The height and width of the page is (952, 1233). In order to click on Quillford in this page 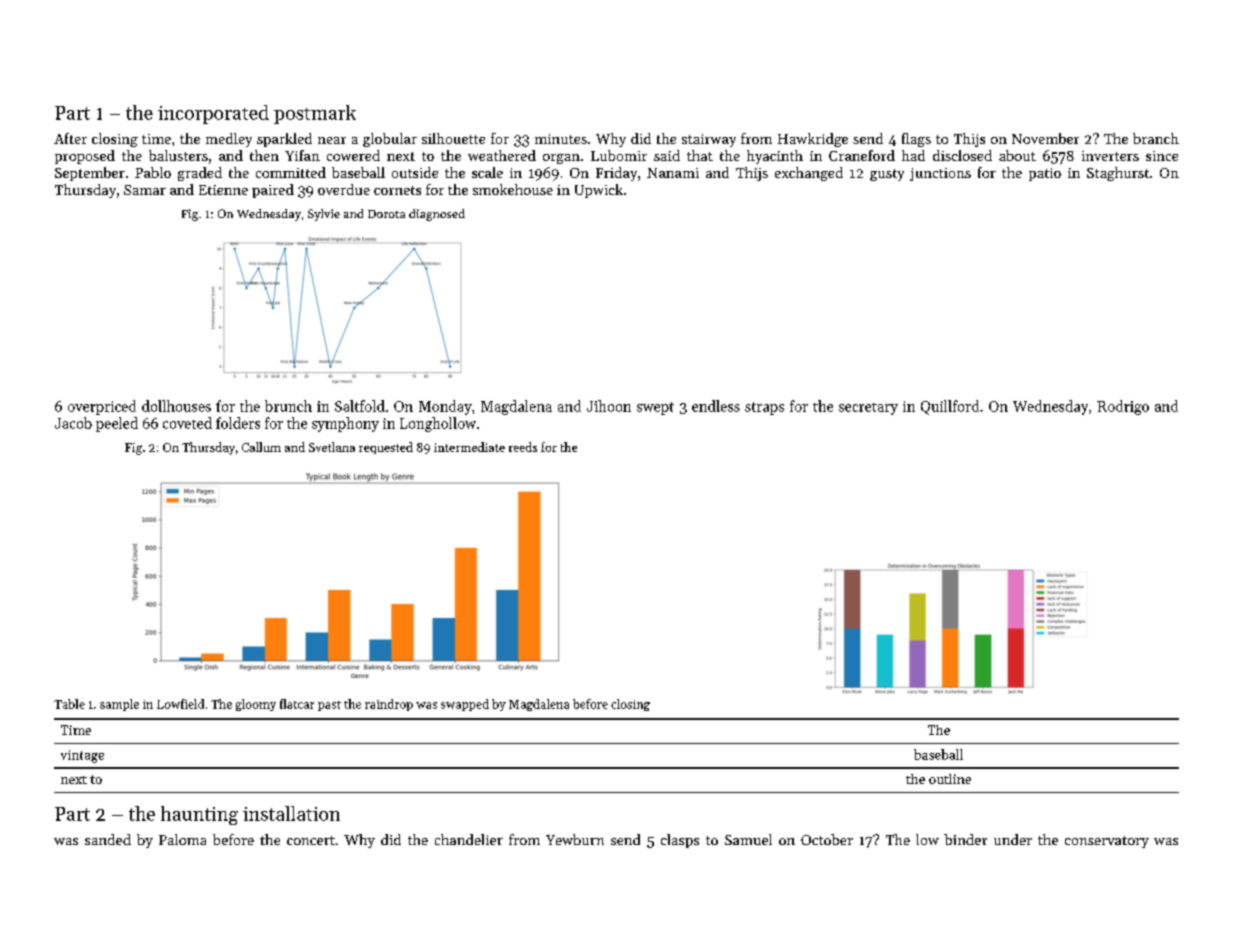, I will do `click(950, 407)`.
